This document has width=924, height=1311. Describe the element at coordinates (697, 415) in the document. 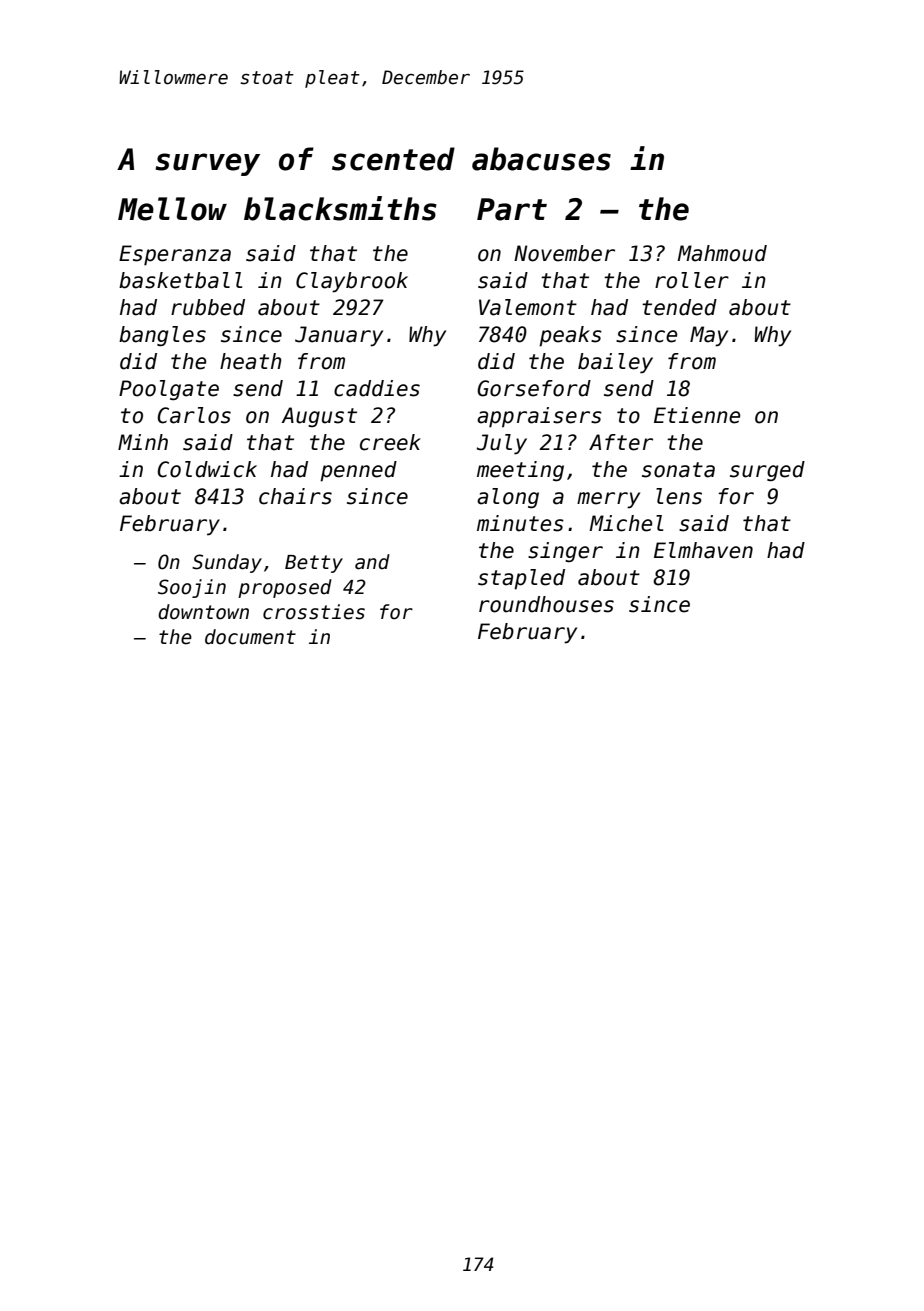

I see `Etienne` at that location.
